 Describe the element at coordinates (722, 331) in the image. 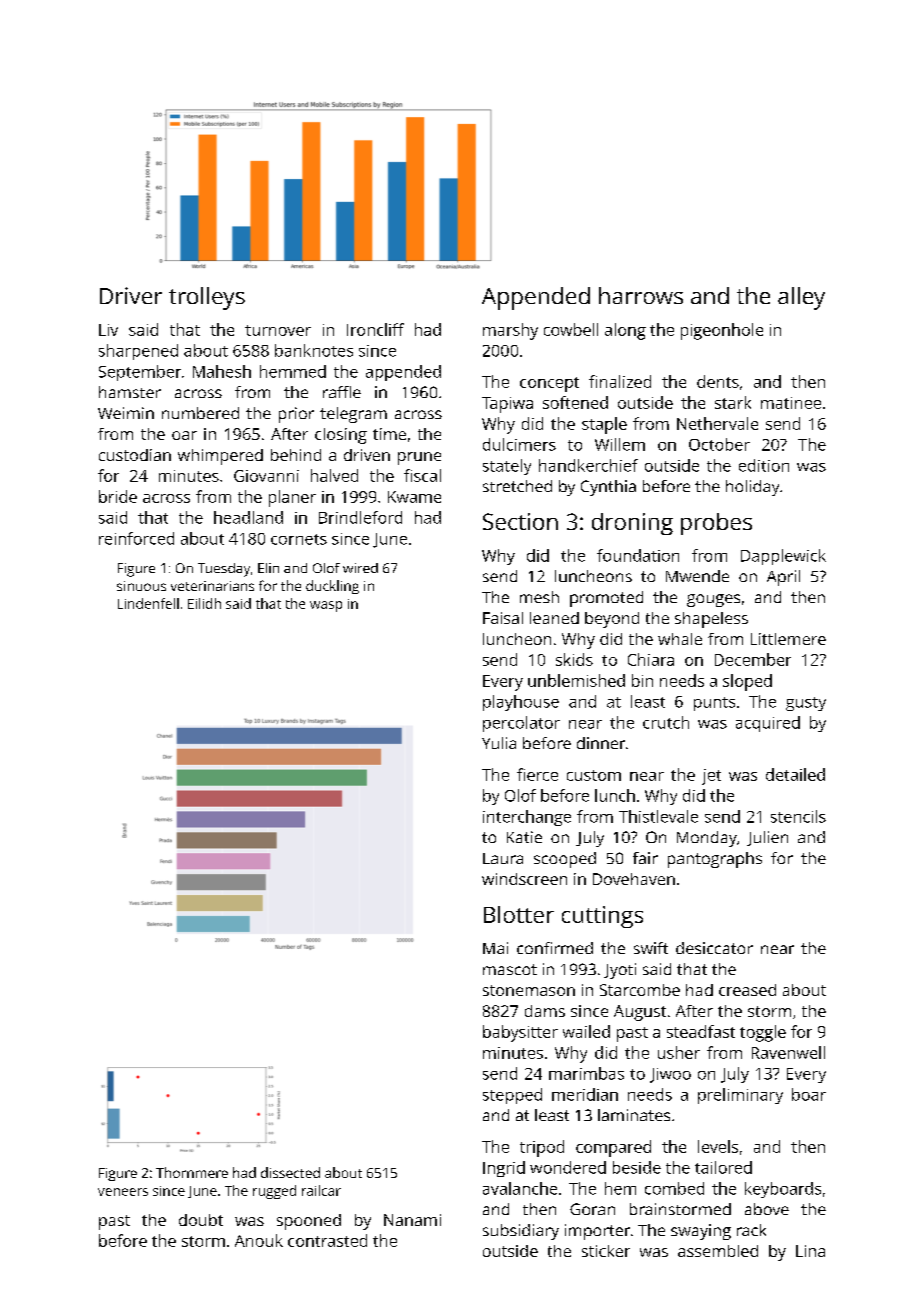

I see `pigeonhole` at that location.
